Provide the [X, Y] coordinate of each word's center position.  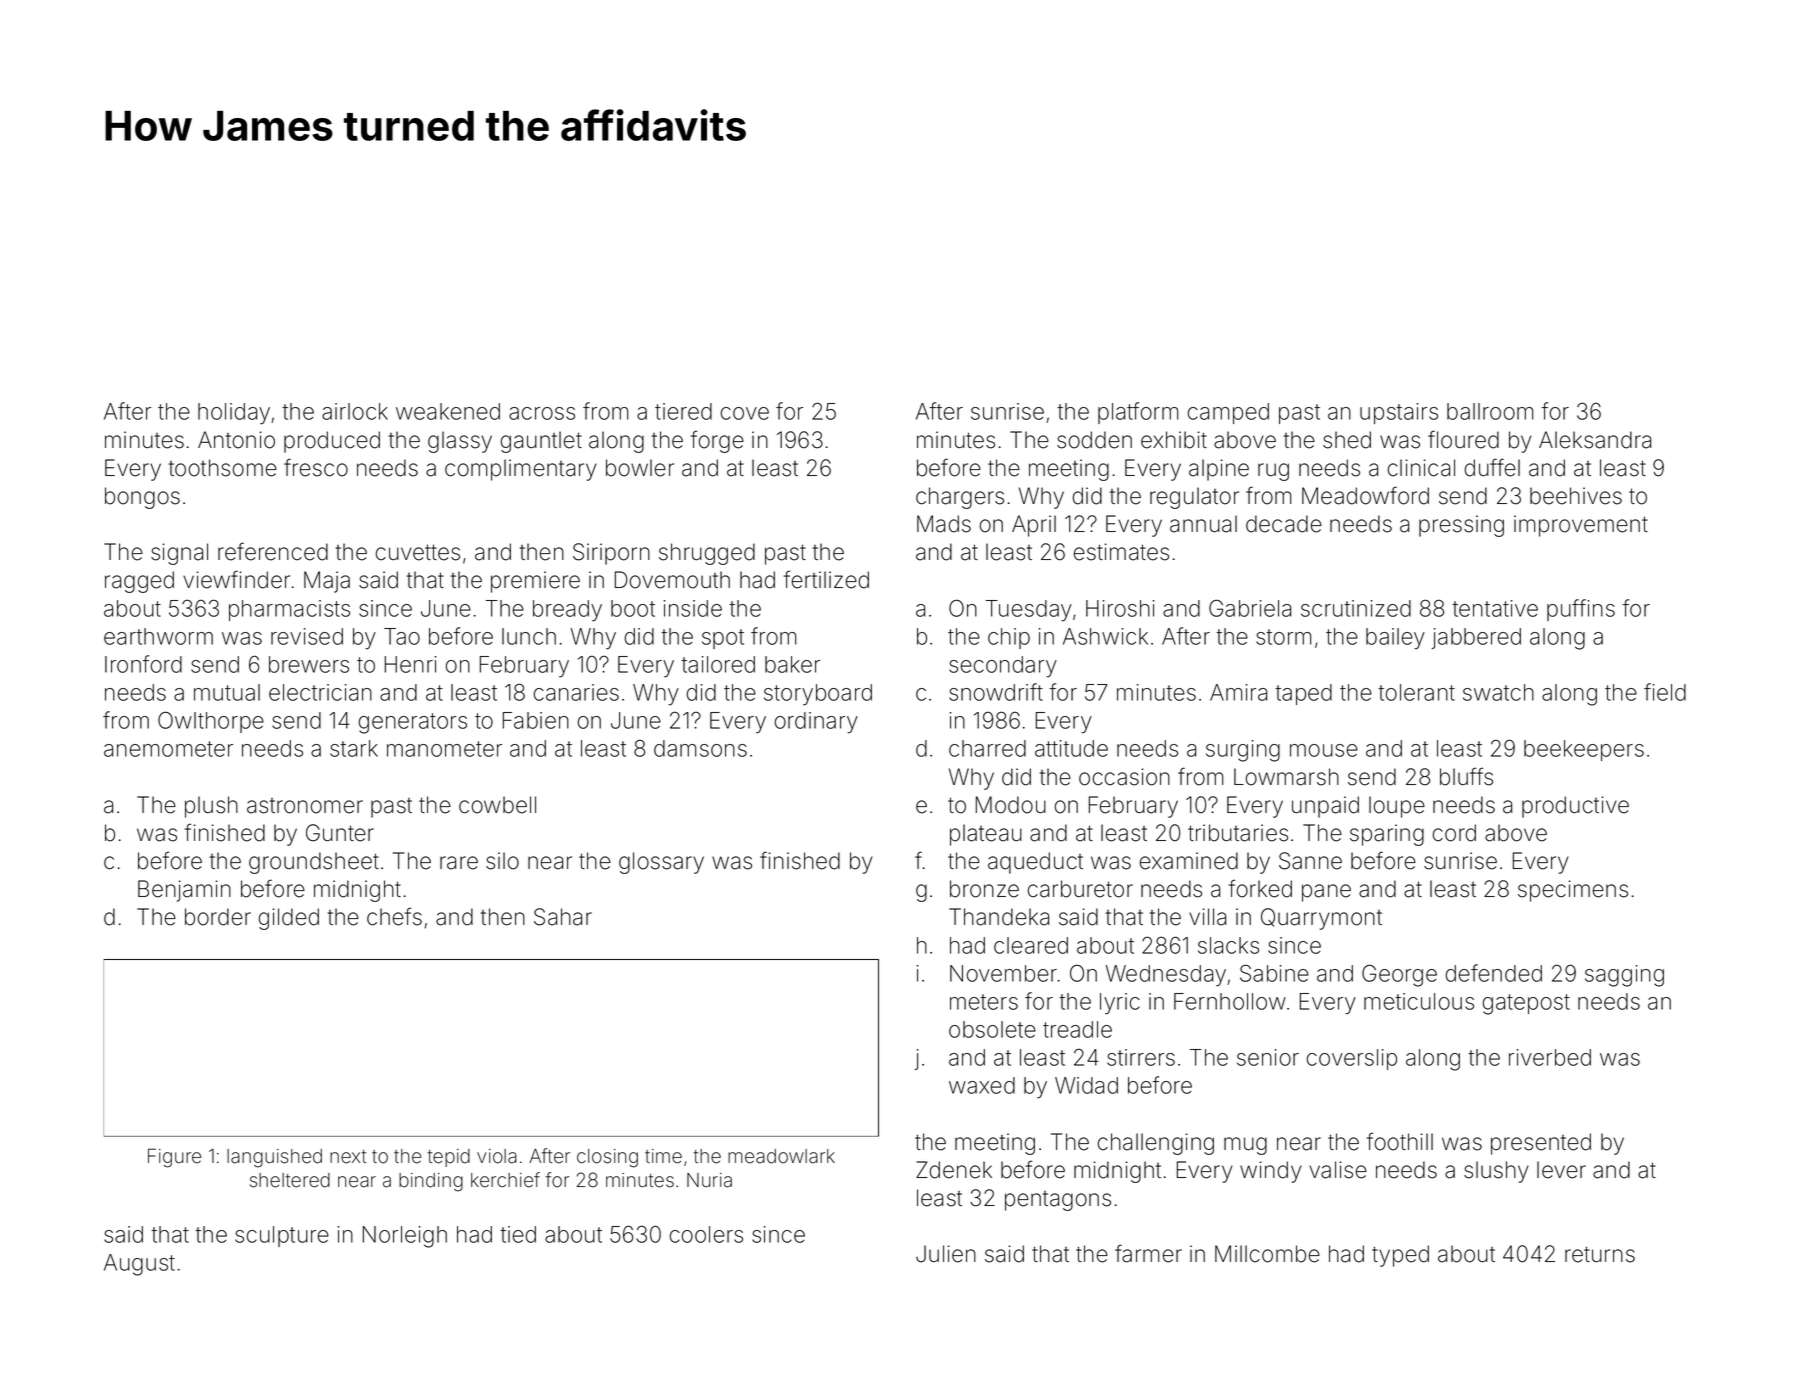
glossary [661, 863]
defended [1494, 973]
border [218, 917]
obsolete [992, 1029]
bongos [142, 498]
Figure [174, 1158]
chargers [960, 498]
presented [1541, 1144]
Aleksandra [1595, 440]
